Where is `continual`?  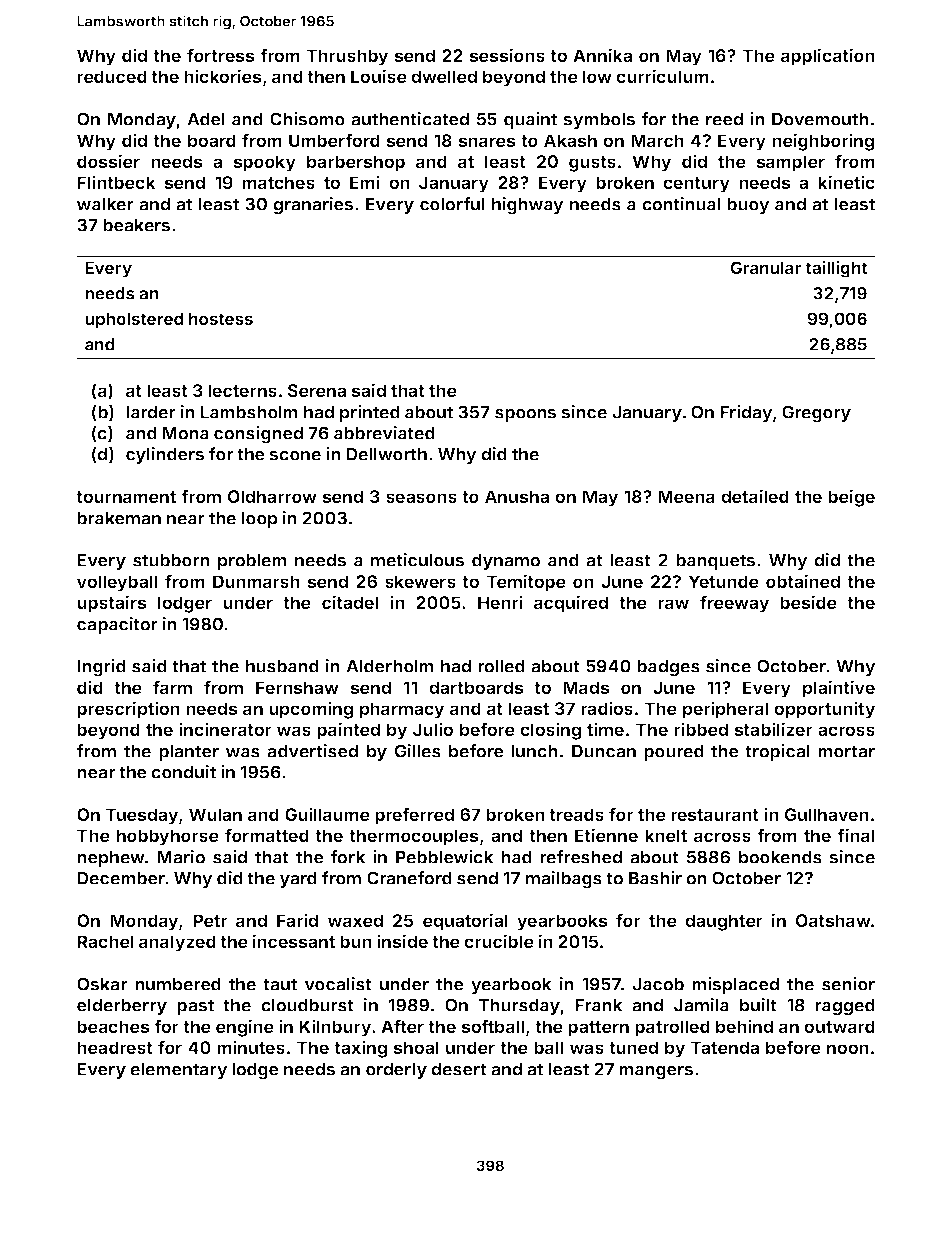 continual is located at coordinates (681, 204).
